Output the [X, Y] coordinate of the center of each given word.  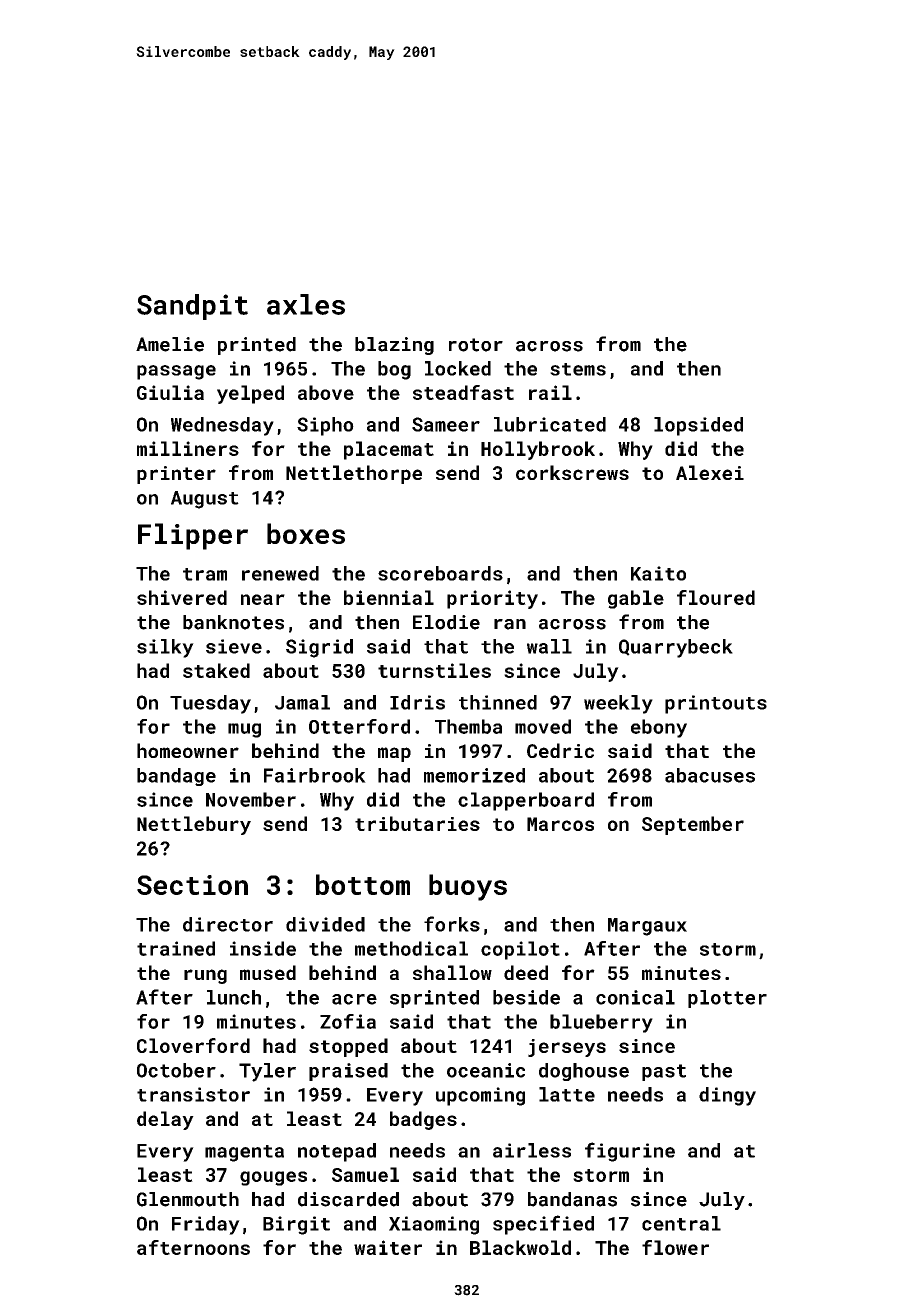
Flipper [193, 536]
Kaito [658, 573]
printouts [716, 704]
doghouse [584, 1072]
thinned [498, 702]
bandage [176, 777]
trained [176, 948]
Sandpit [192, 307]
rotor [476, 345]
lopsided [698, 426]
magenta [244, 1153]
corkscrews [572, 472]
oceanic [486, 1070]
